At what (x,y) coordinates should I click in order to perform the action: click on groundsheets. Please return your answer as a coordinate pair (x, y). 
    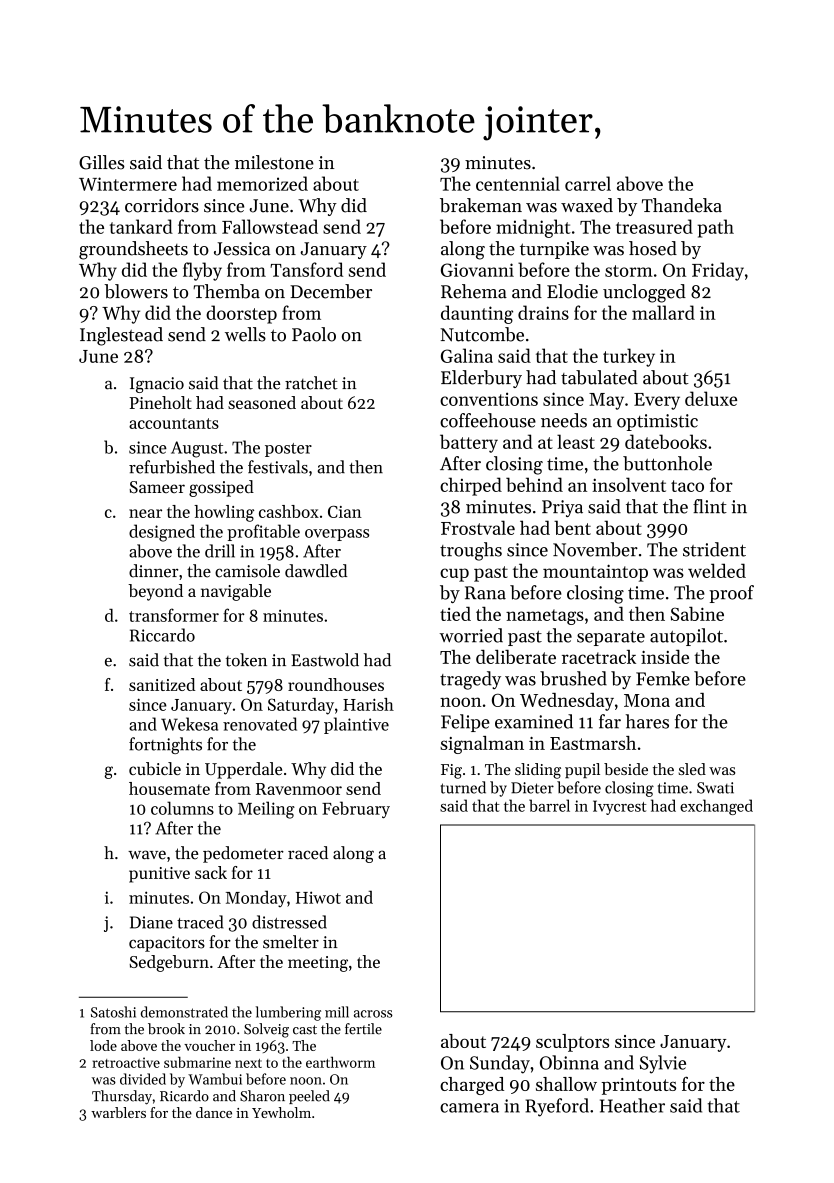
    Looking at the image, I should click on (133, 250).
